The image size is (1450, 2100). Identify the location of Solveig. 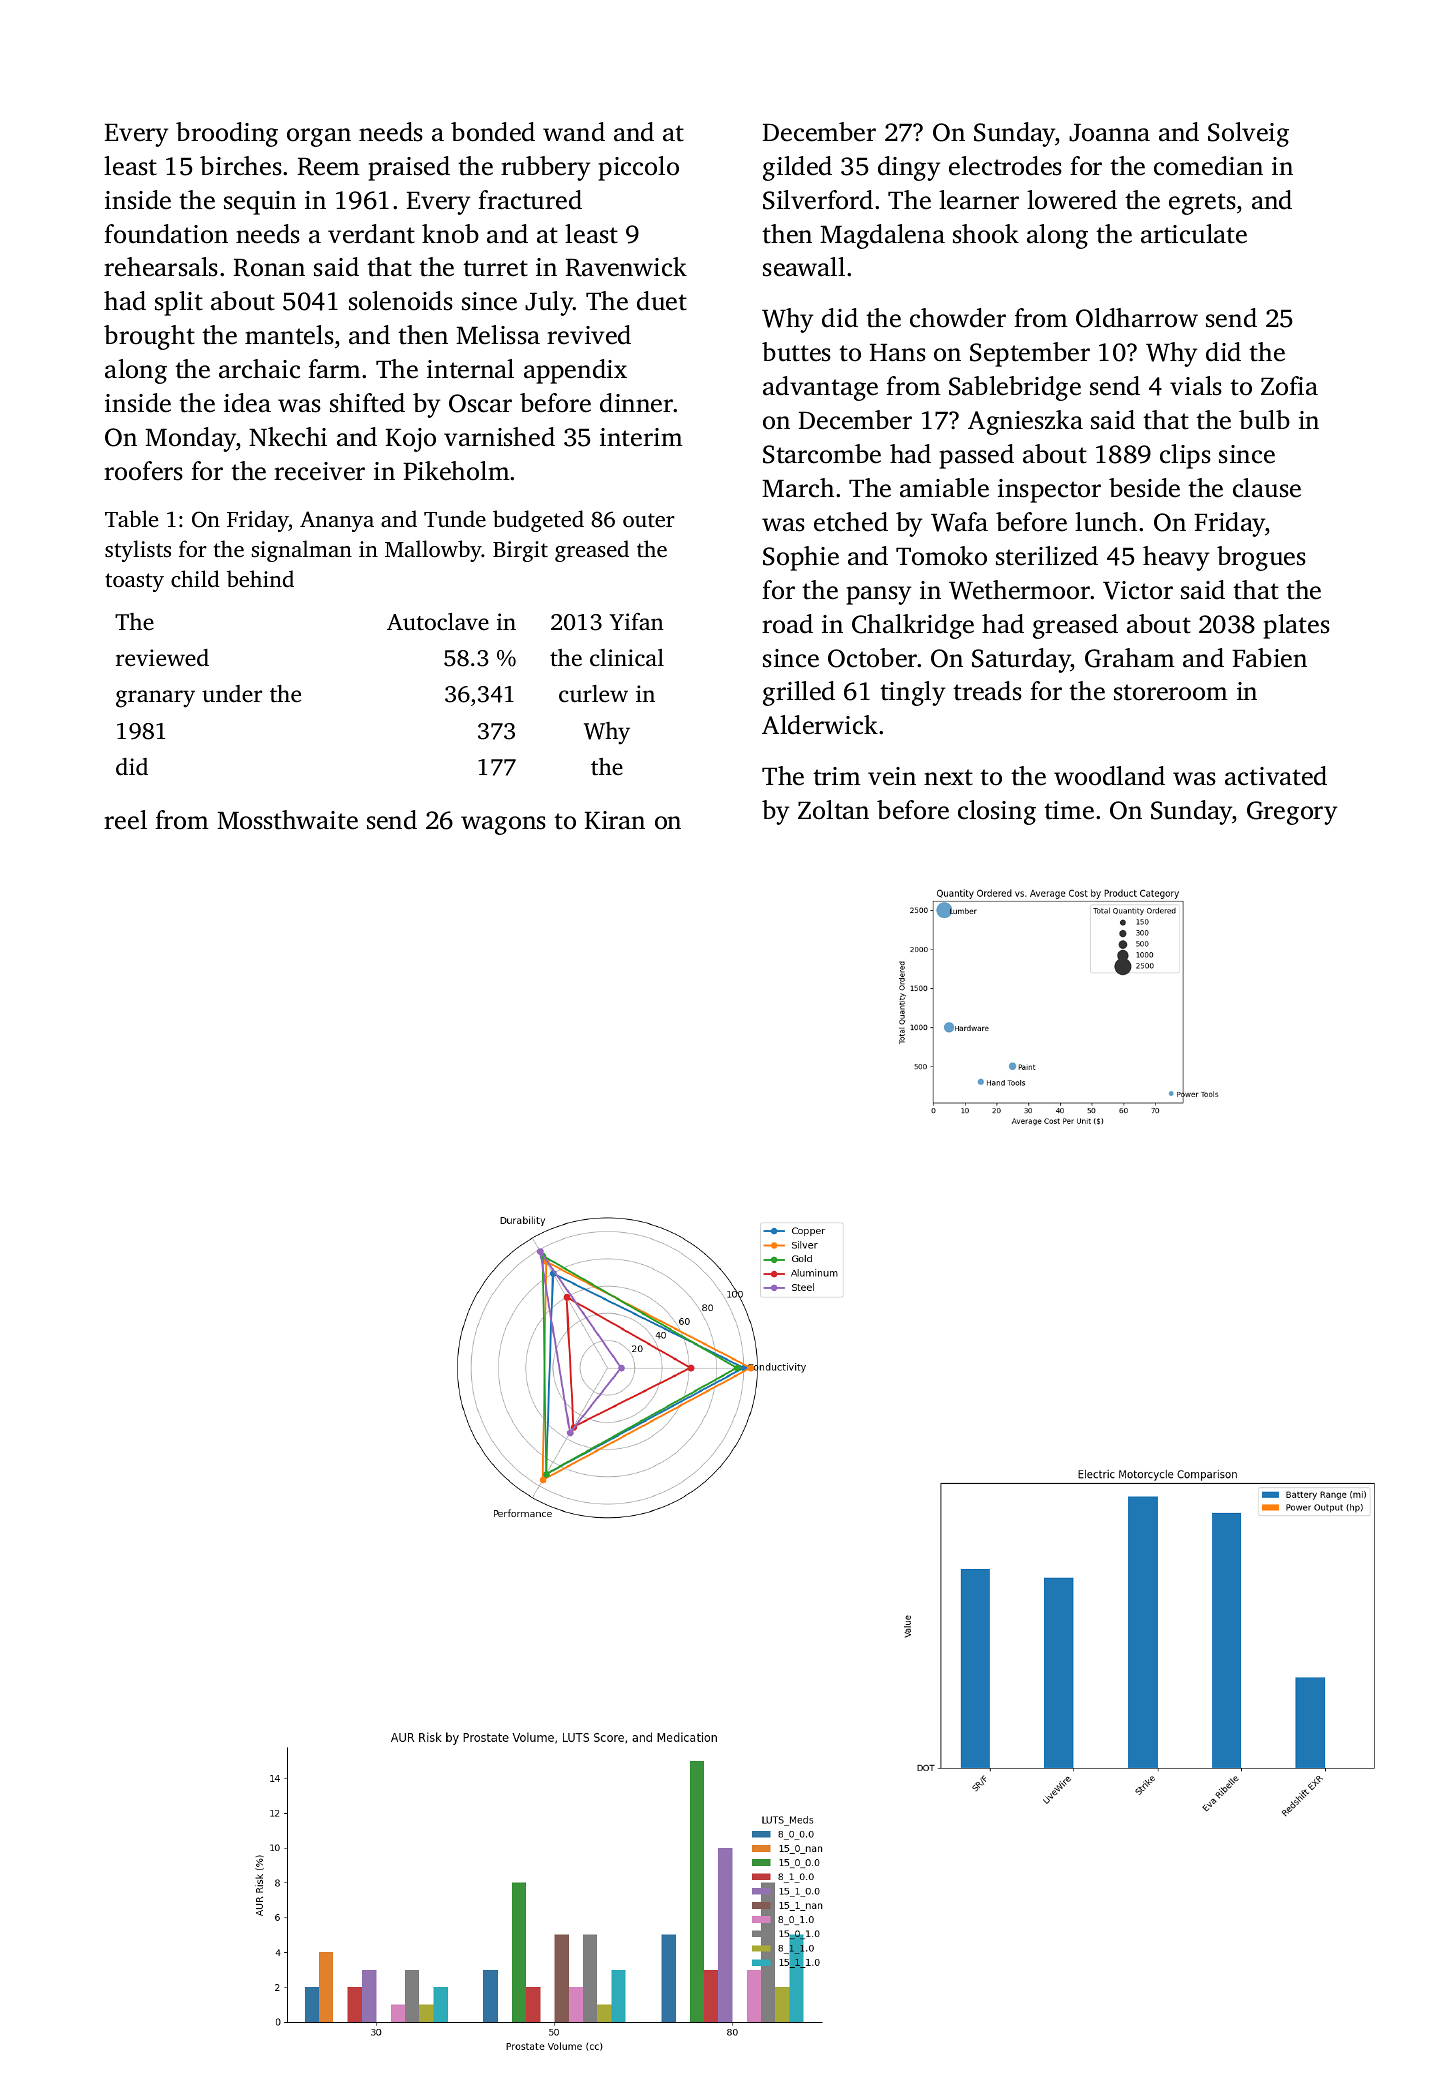
(1248, 134).
